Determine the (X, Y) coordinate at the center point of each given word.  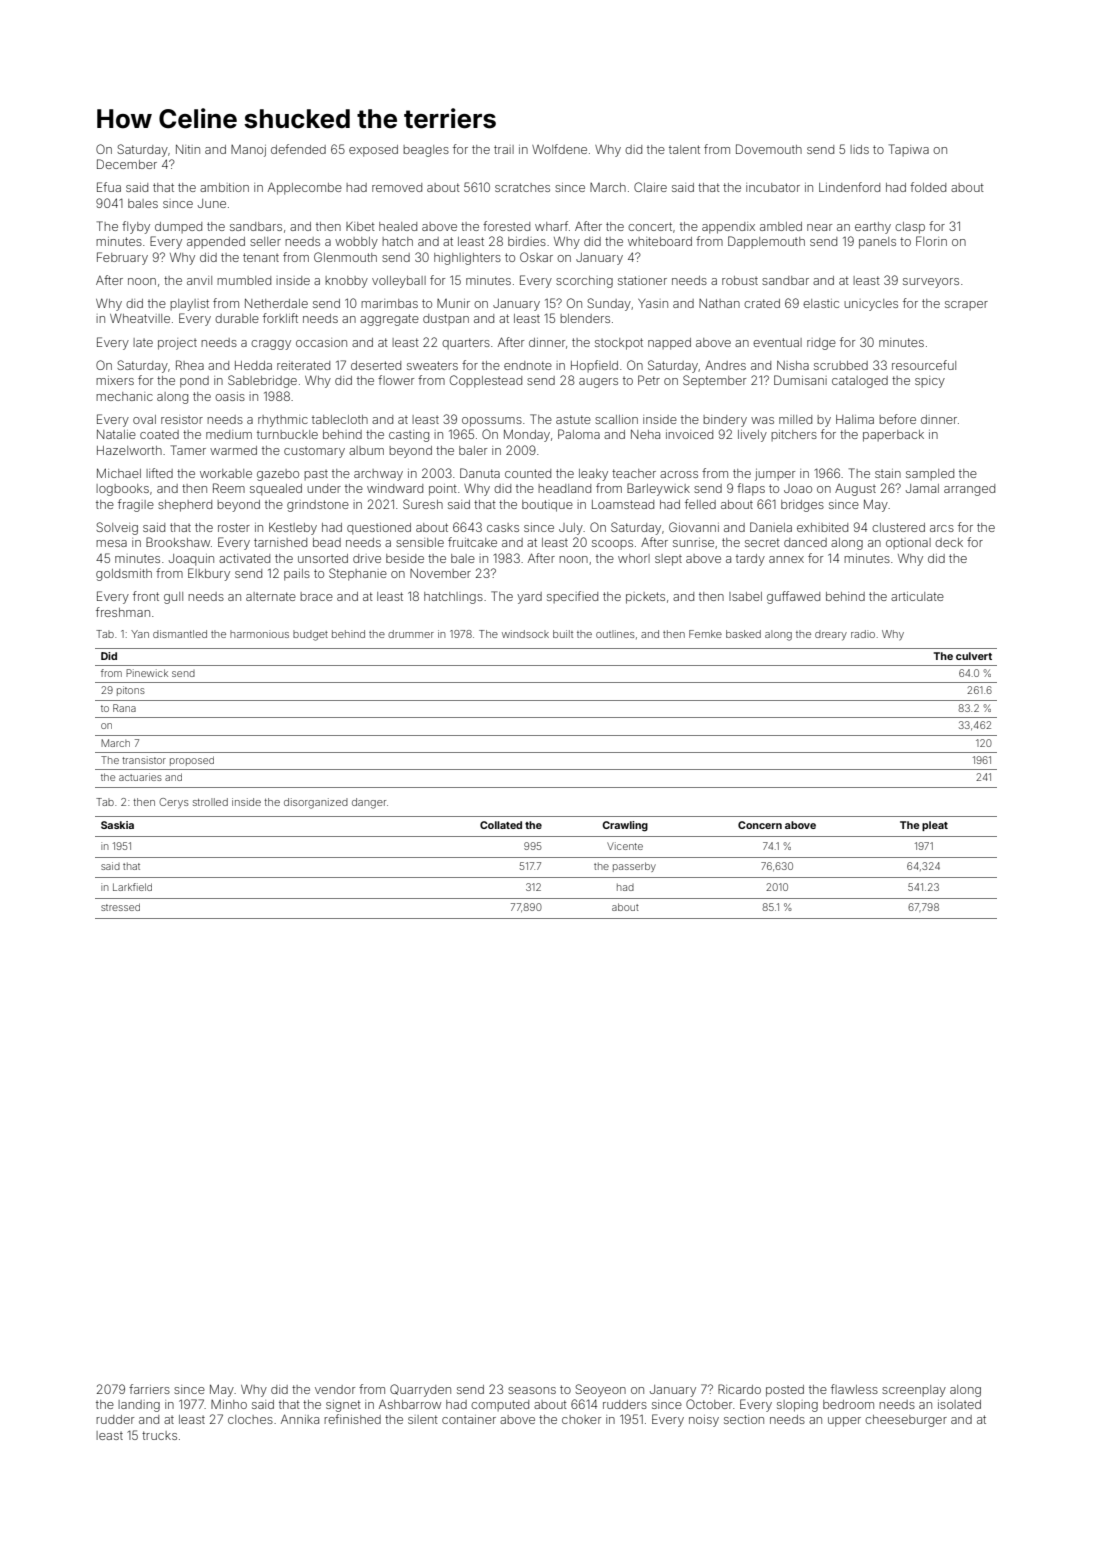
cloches (250, 1419)
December (127, 164)
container (469, 1419)
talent (684, 149)
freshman (123, 612)
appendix (728, 228)
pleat (935, 826)
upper (844, 1422)
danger (369, 803)
